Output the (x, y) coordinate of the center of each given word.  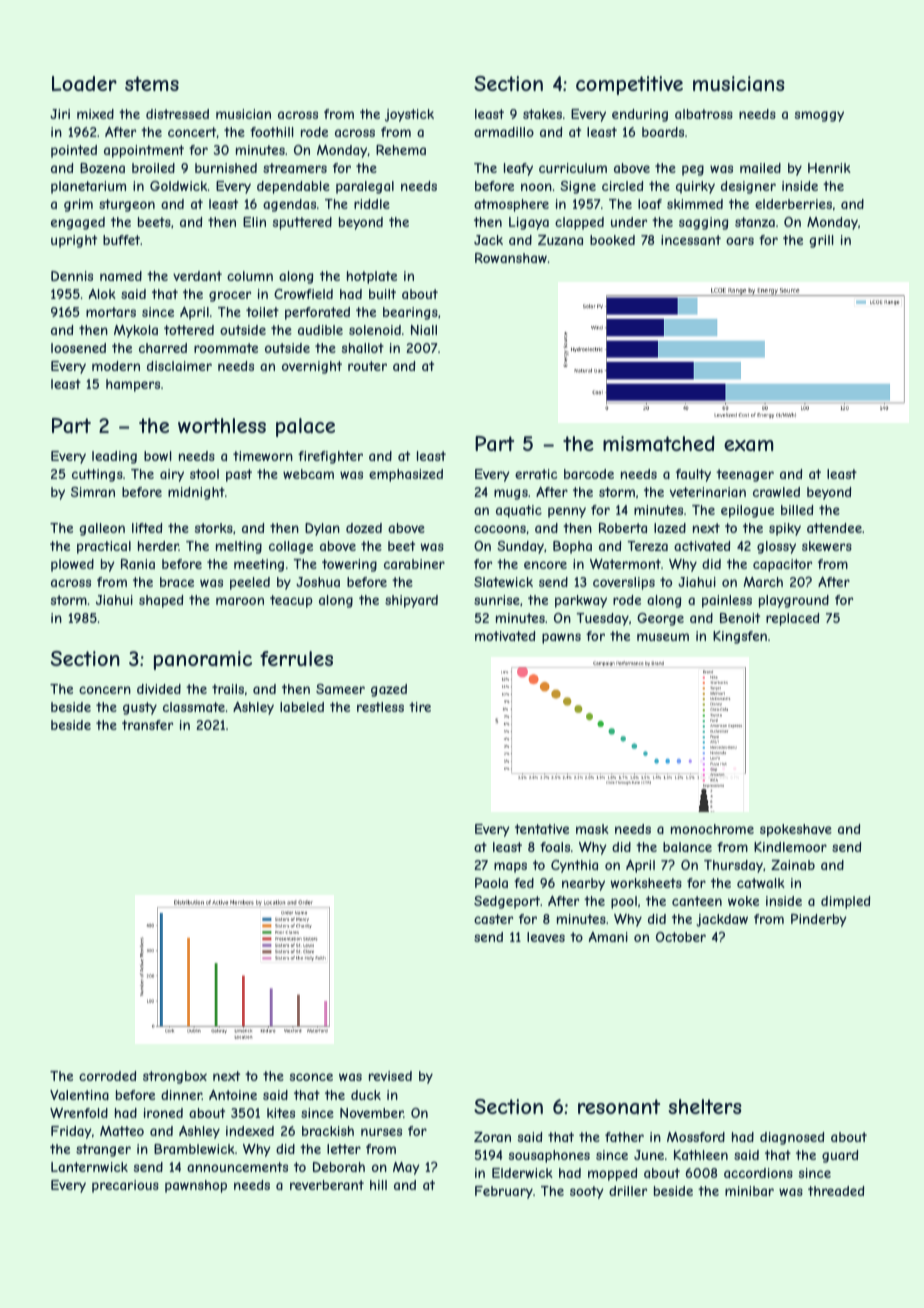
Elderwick (522, 1173)
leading (114, 457)
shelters (705, 1106)
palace (305, 427)
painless (727, 601)
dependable (293, 187)
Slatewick (503, 582)
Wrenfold (79, 1112)
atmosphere (511, 205)
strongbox (175, 1077)
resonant (619, 1107)
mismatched (659, 444)
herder (158, 546)
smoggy (819, 116)
